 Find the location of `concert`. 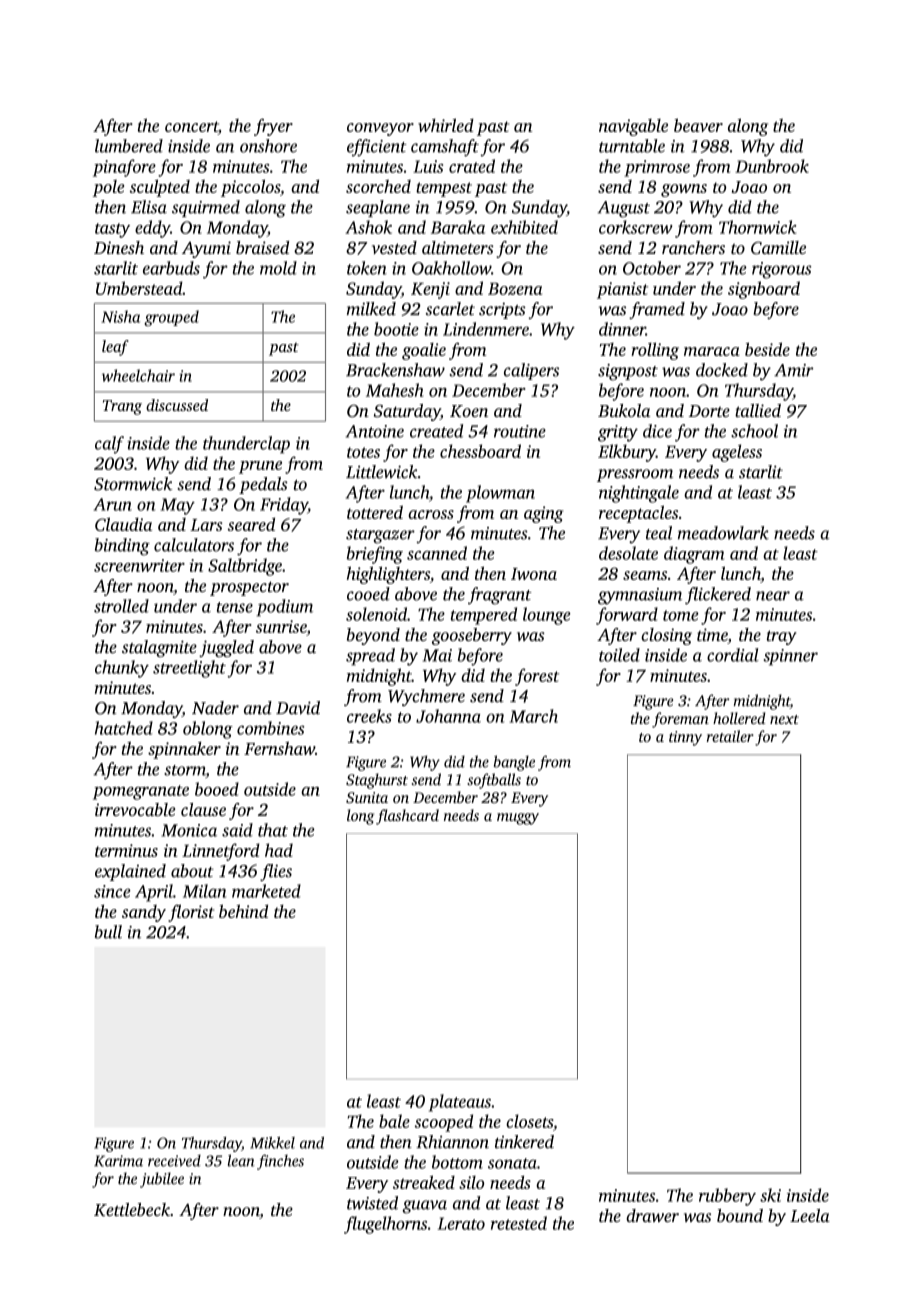

concert is located at coordinates (191, 128).
